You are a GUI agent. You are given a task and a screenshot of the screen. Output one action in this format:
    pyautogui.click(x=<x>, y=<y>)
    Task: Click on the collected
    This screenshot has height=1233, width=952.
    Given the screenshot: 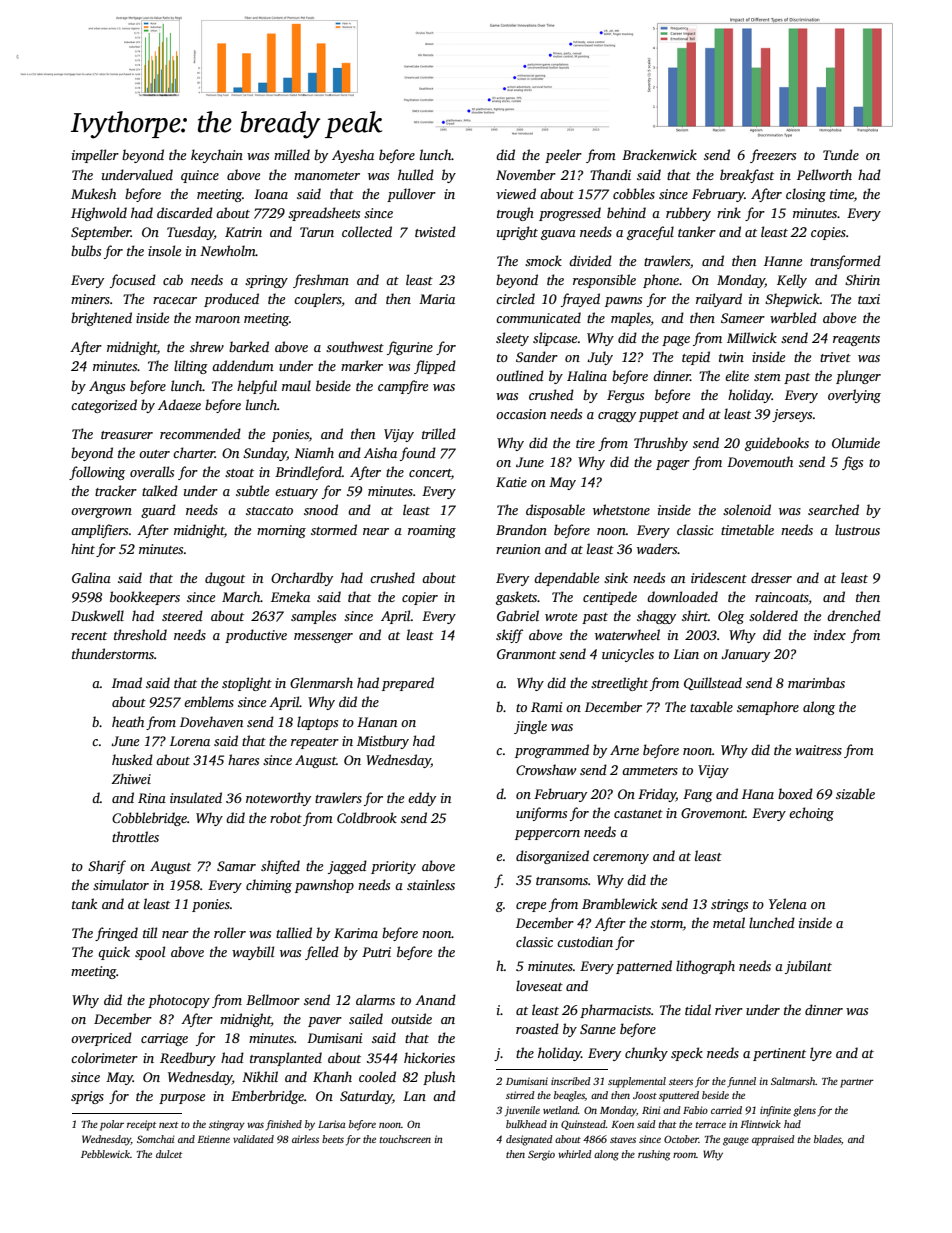 What is the action you would take?
    pyautogui.click(x=367, y=231)
